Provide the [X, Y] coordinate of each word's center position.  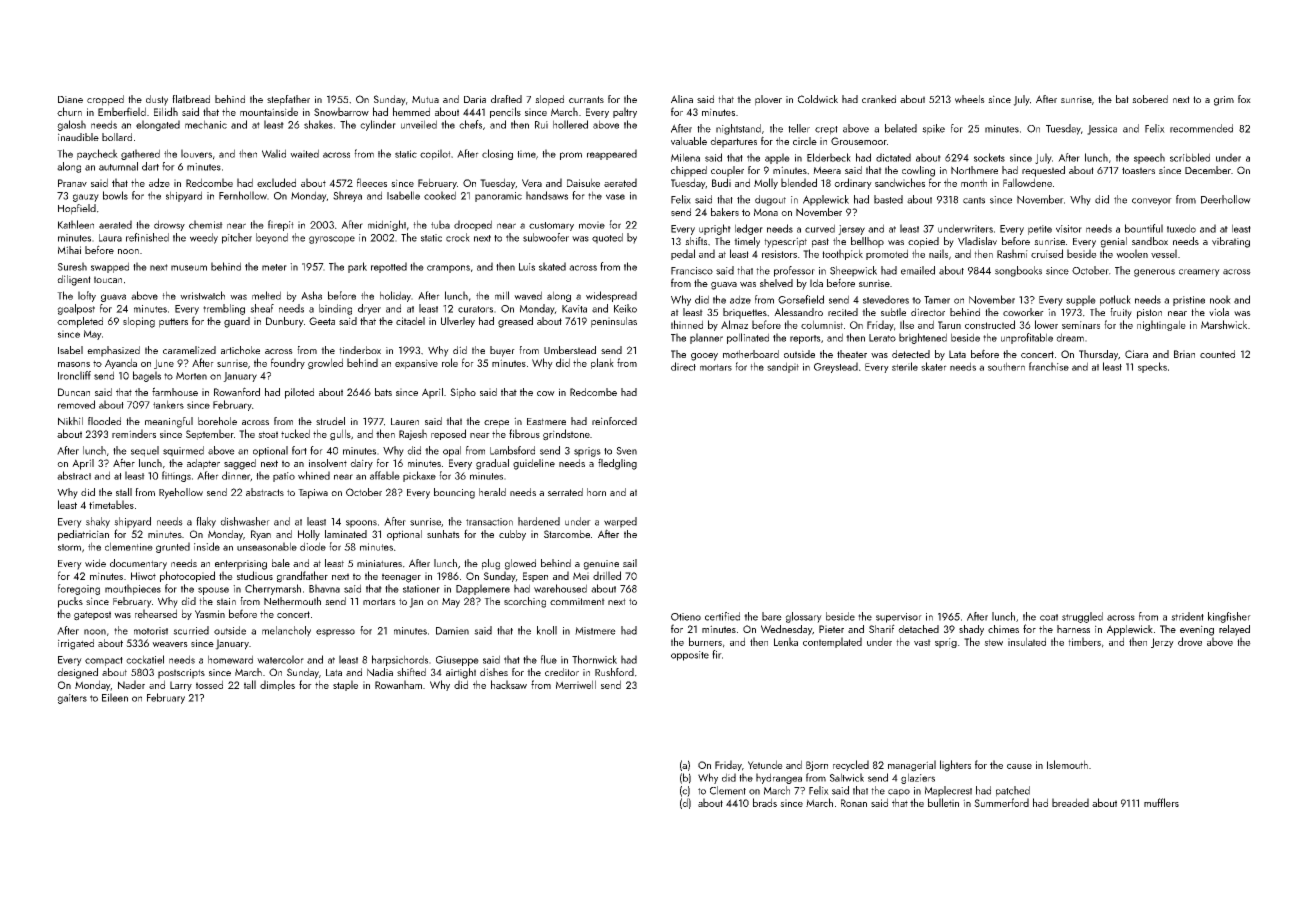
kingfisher [1229, 617]
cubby [512, 535]
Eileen [115, 697]
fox [1244, 99]
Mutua [425, 99]
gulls [340, 435]
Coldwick [818, 99]
